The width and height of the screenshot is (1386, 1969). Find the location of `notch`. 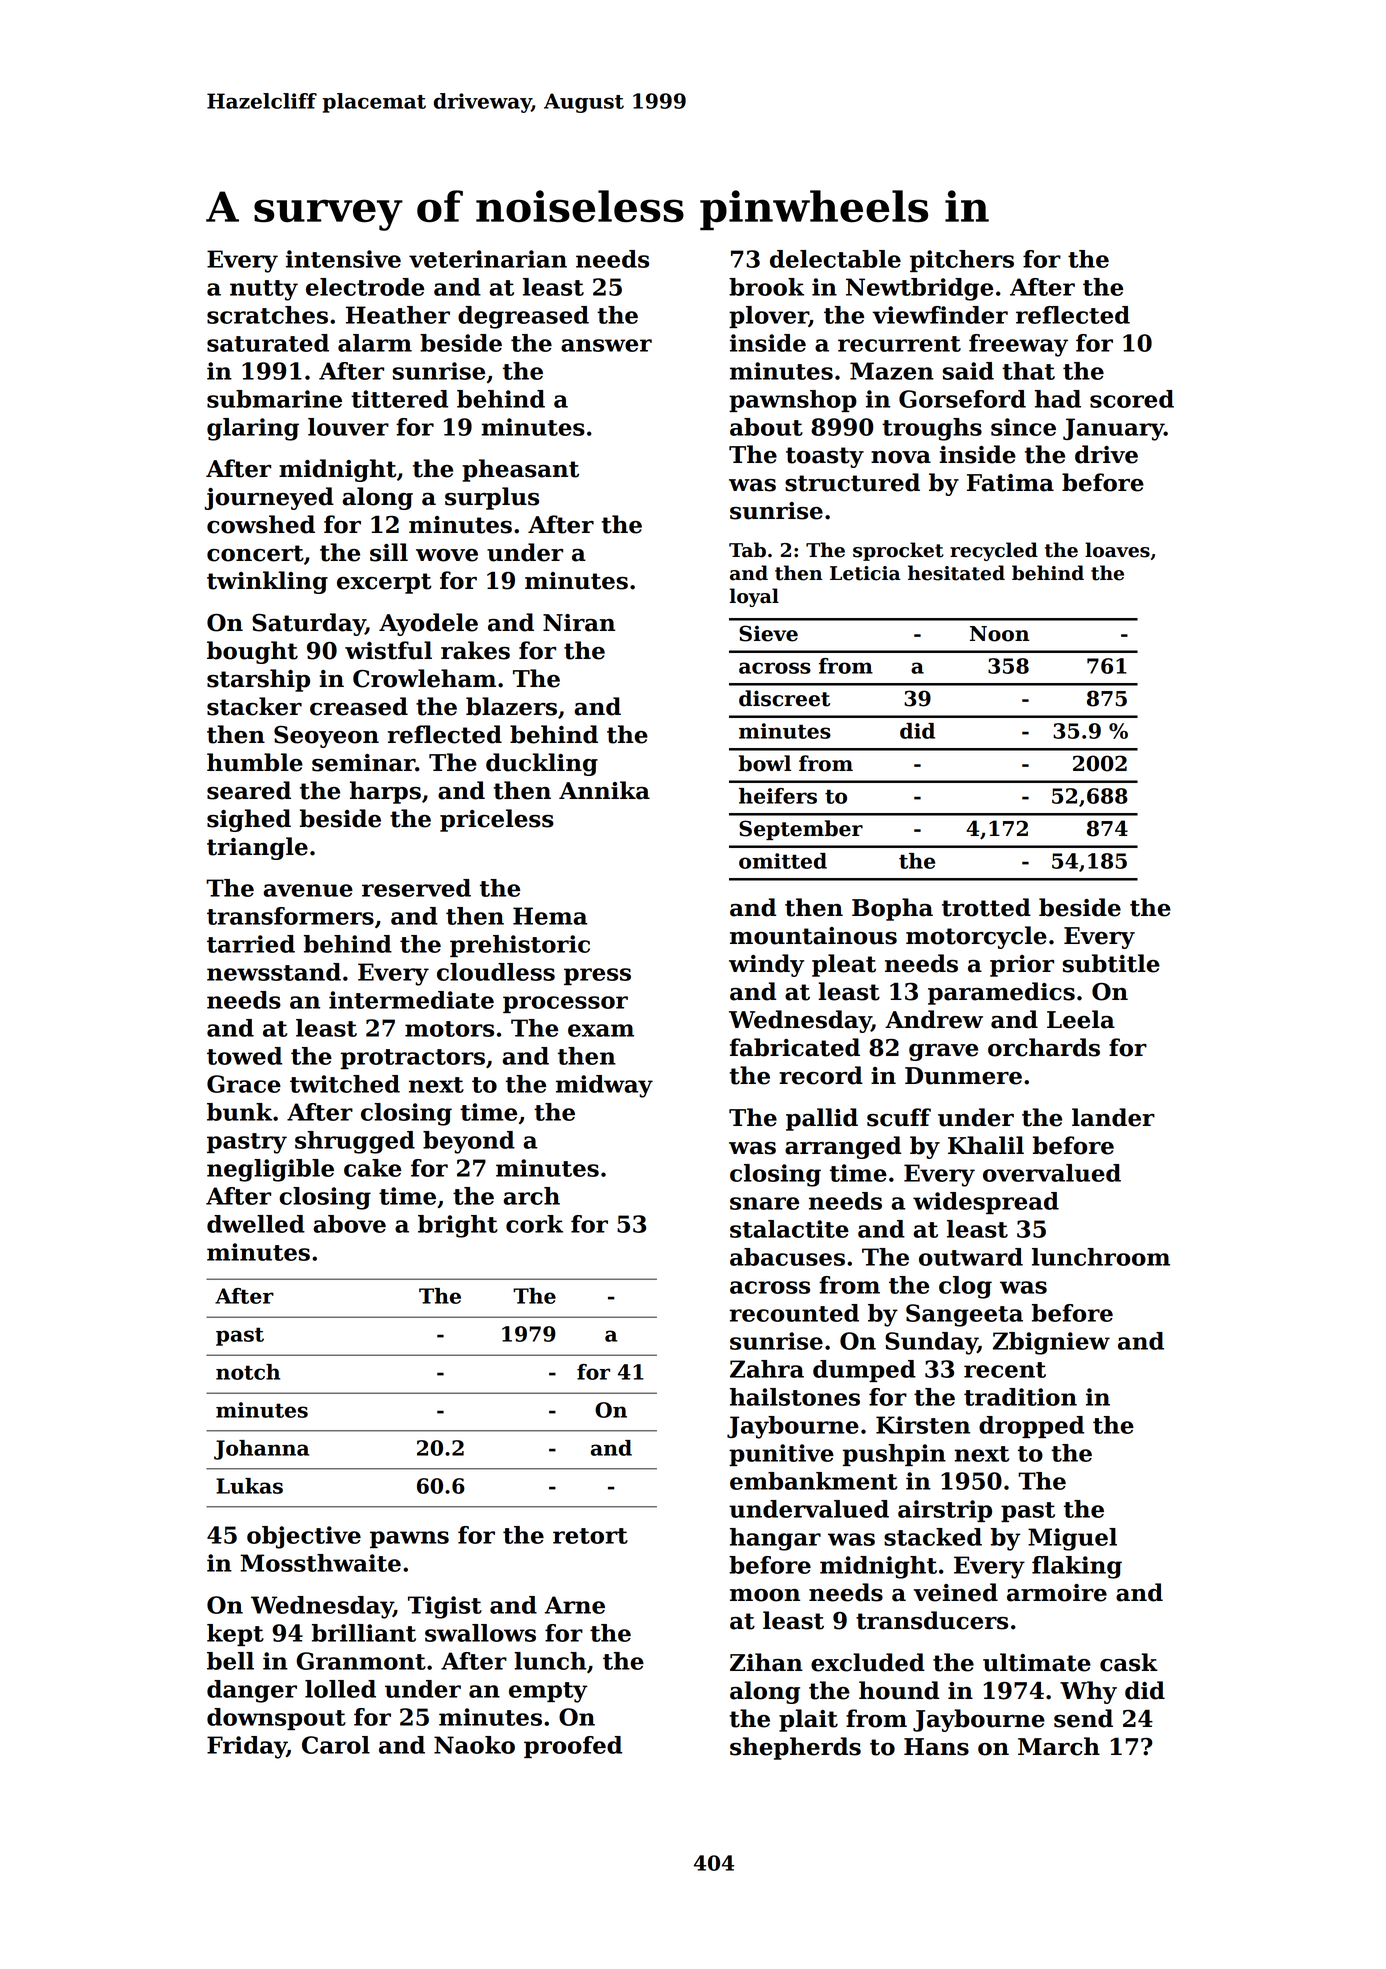

notch is located at coordinates (248, 1372).
